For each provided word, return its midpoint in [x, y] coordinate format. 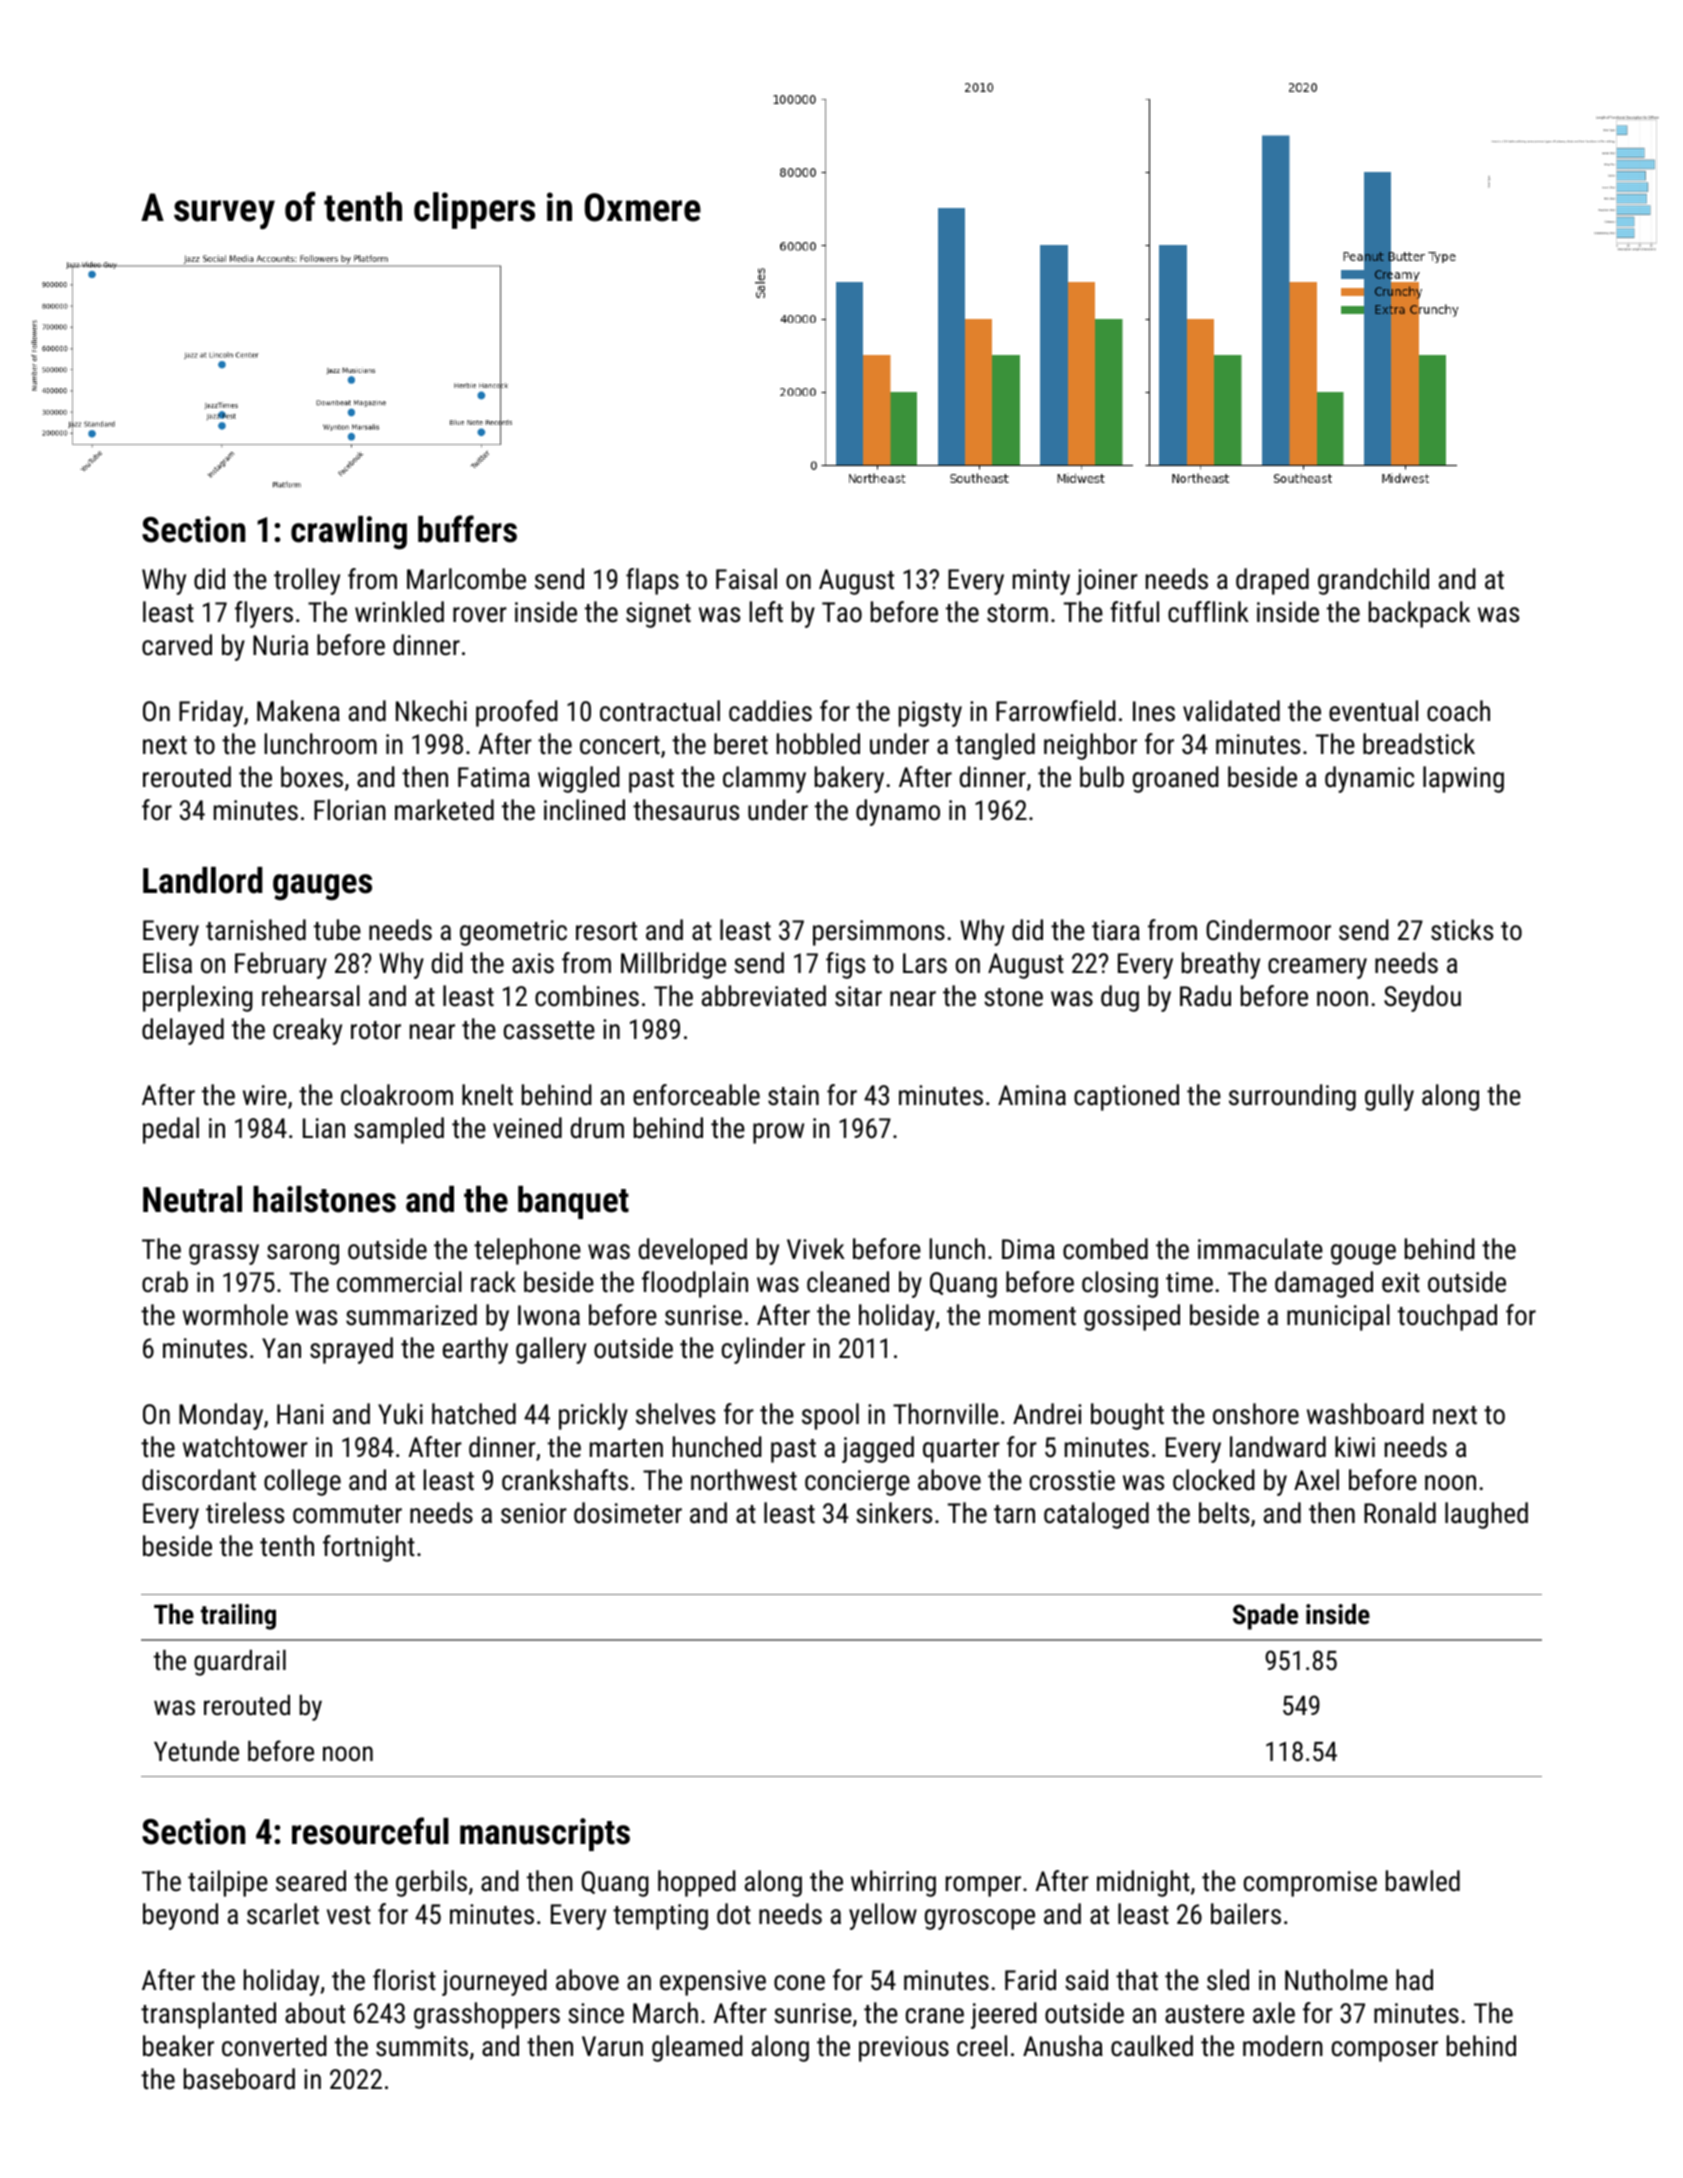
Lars [925, 963]
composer [1385, 2051]
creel [982, 2046]
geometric [513, 933]
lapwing [1463, 779]
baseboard [239, 2079]
